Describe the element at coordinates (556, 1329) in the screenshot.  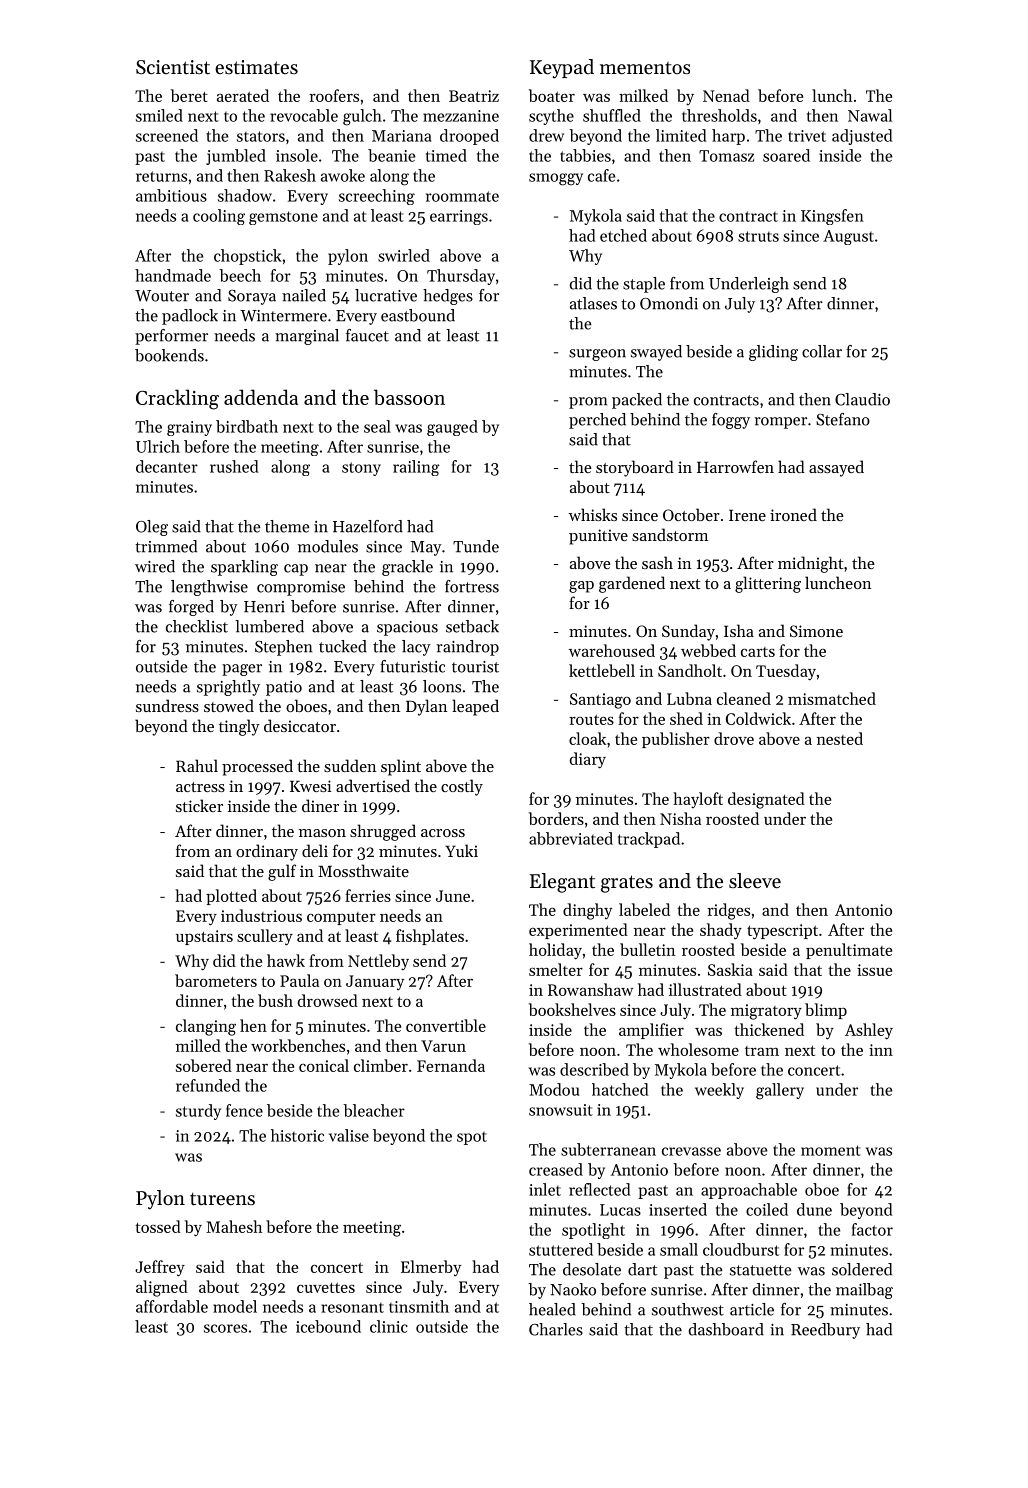
I see `Charles` at that location.
